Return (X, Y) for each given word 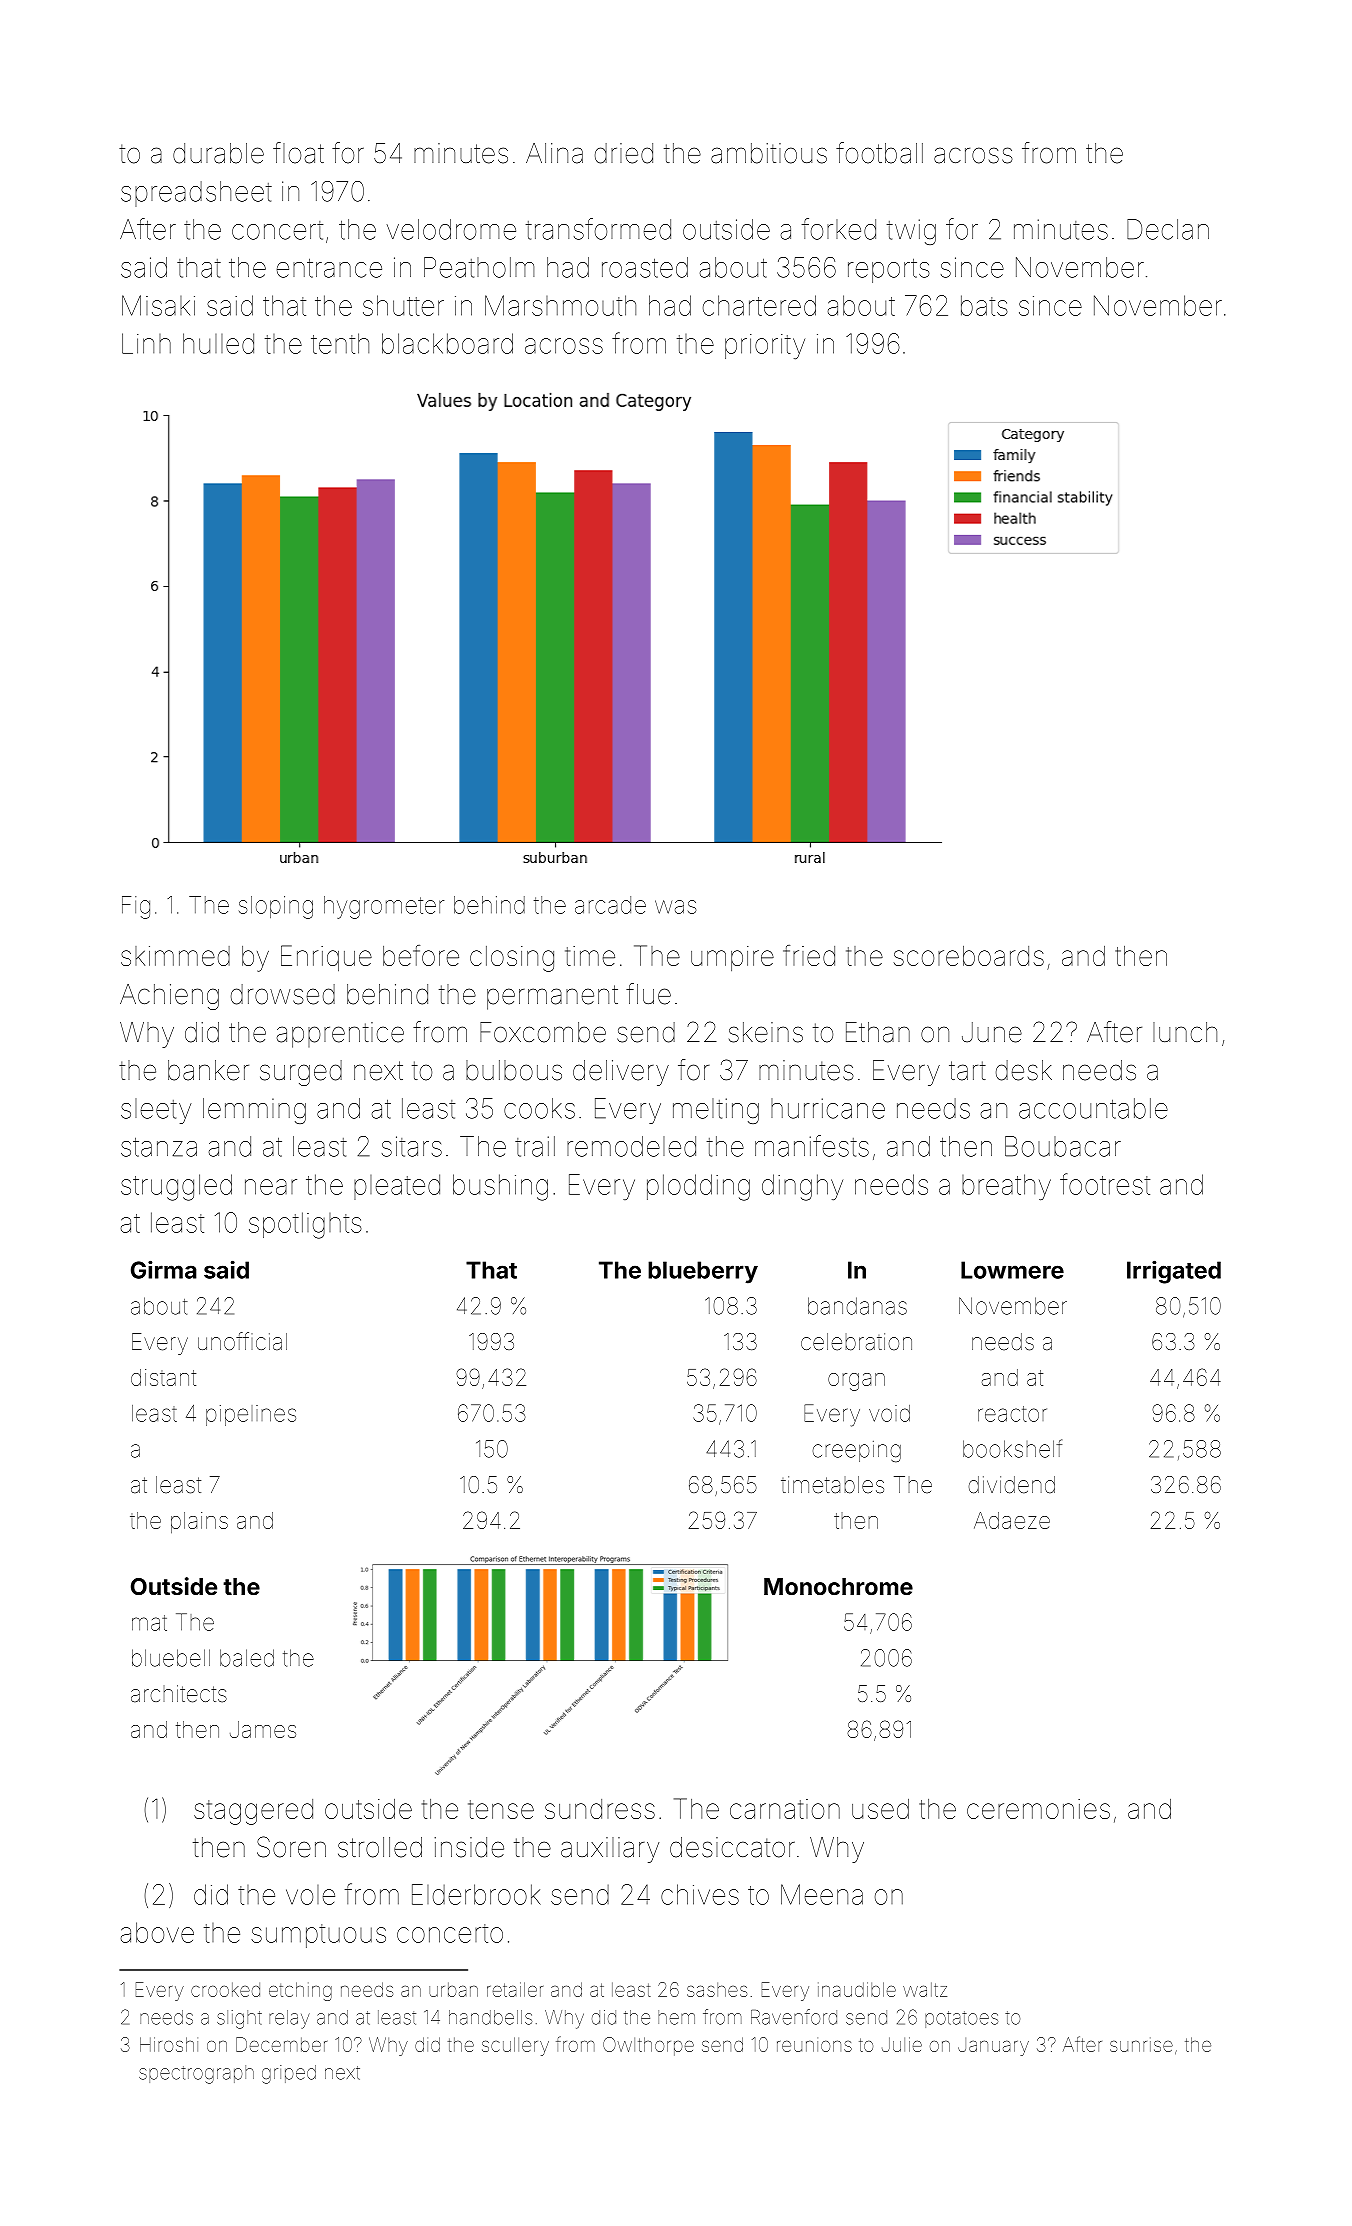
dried (624, 153)
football (879, 153)
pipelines (251, 1415)
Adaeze (1012, 1520)
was (676, 907)
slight (239, 2019)
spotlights (305, 1225)
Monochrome (838, 1586)
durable (218, 153)
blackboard (447, 343)
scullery (515, 2046)
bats (984, 305)
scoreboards (969, 956)
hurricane (828, 1108)
